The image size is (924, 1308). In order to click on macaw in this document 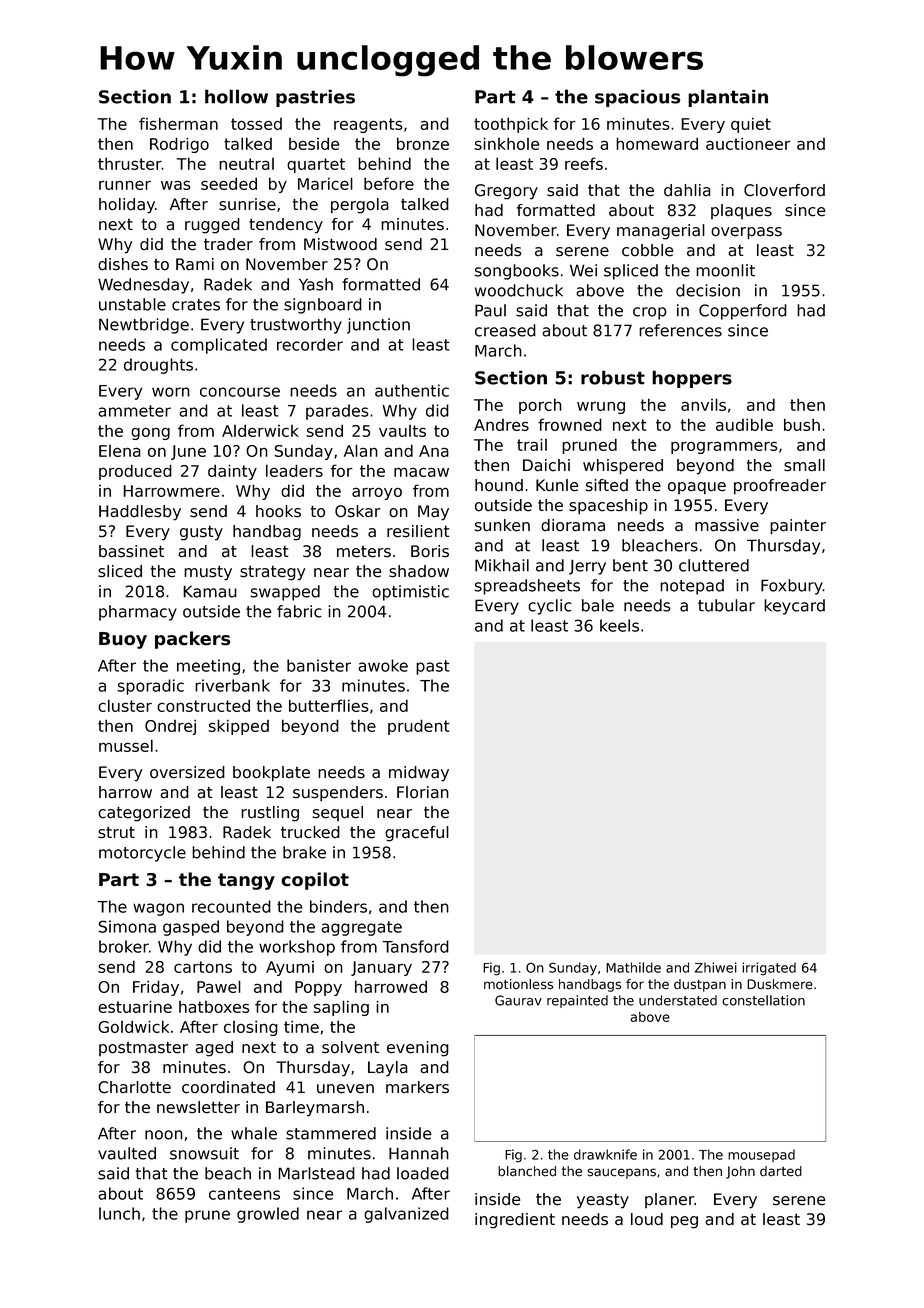, I will do `click(421, 472)`.
